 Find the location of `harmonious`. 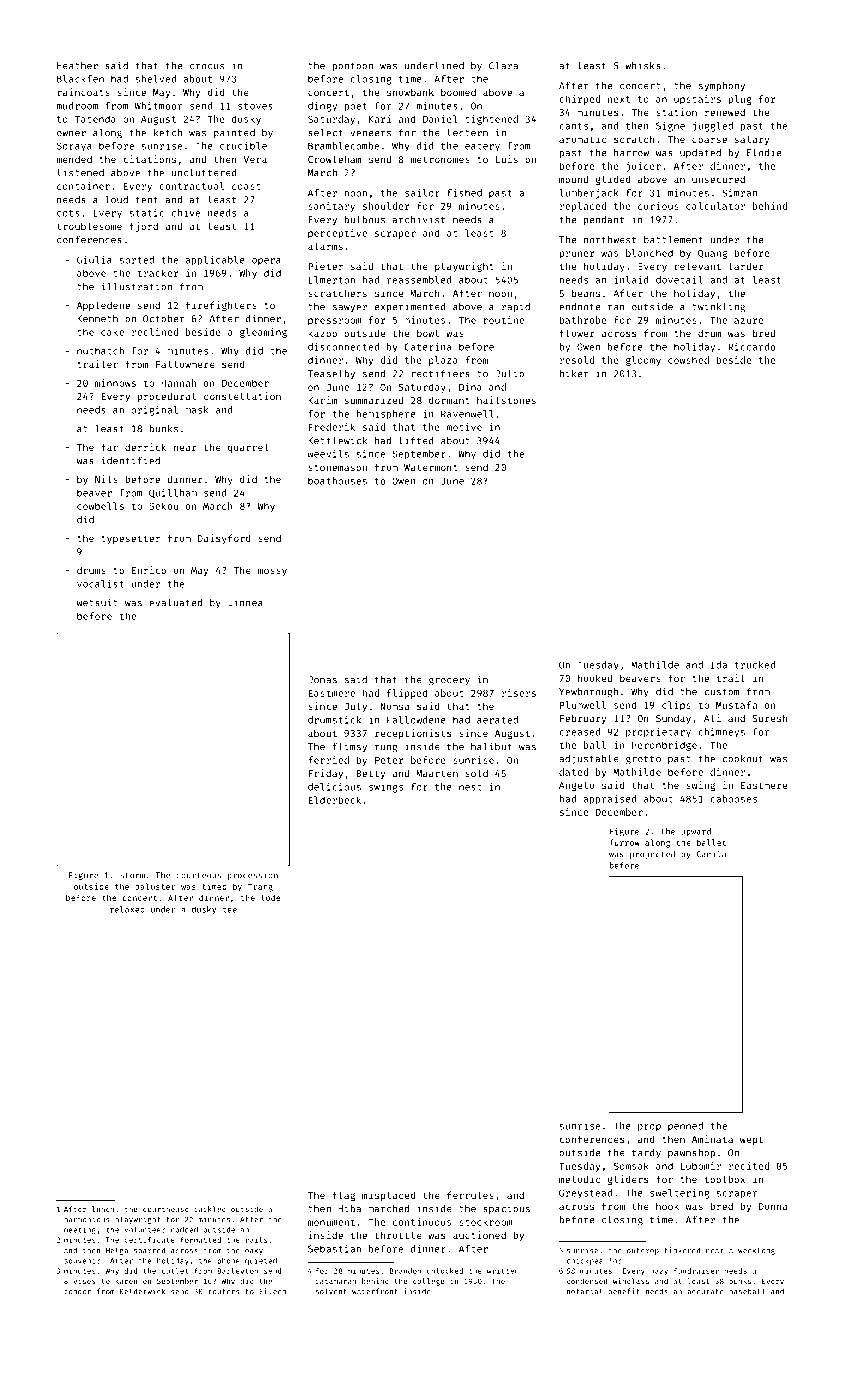

harmonious is located at coordinates (86, 1219).
